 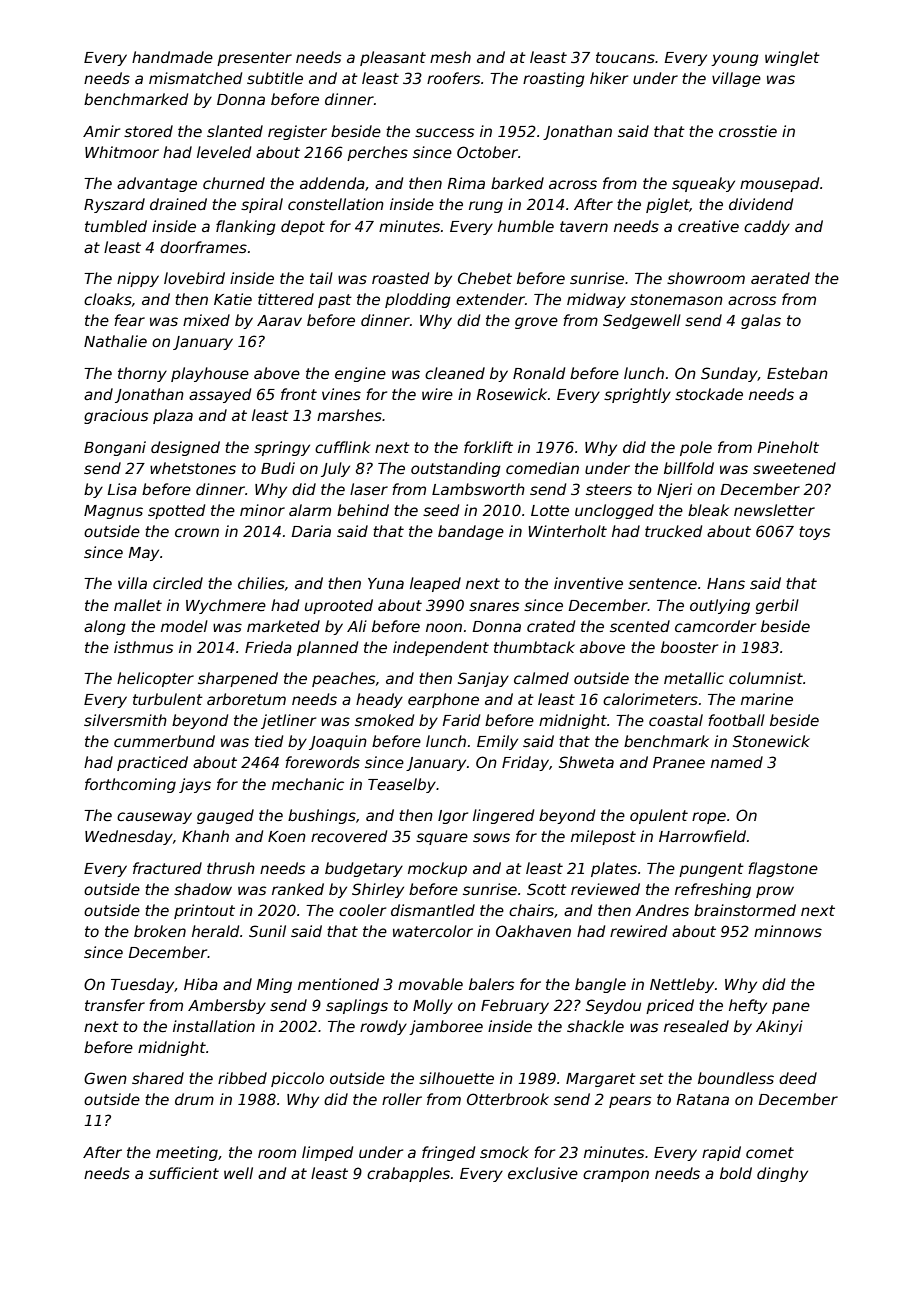 What do you see at coordinates (517, 183) in the document?
I see `barked` at bounding box center [517, 183].
